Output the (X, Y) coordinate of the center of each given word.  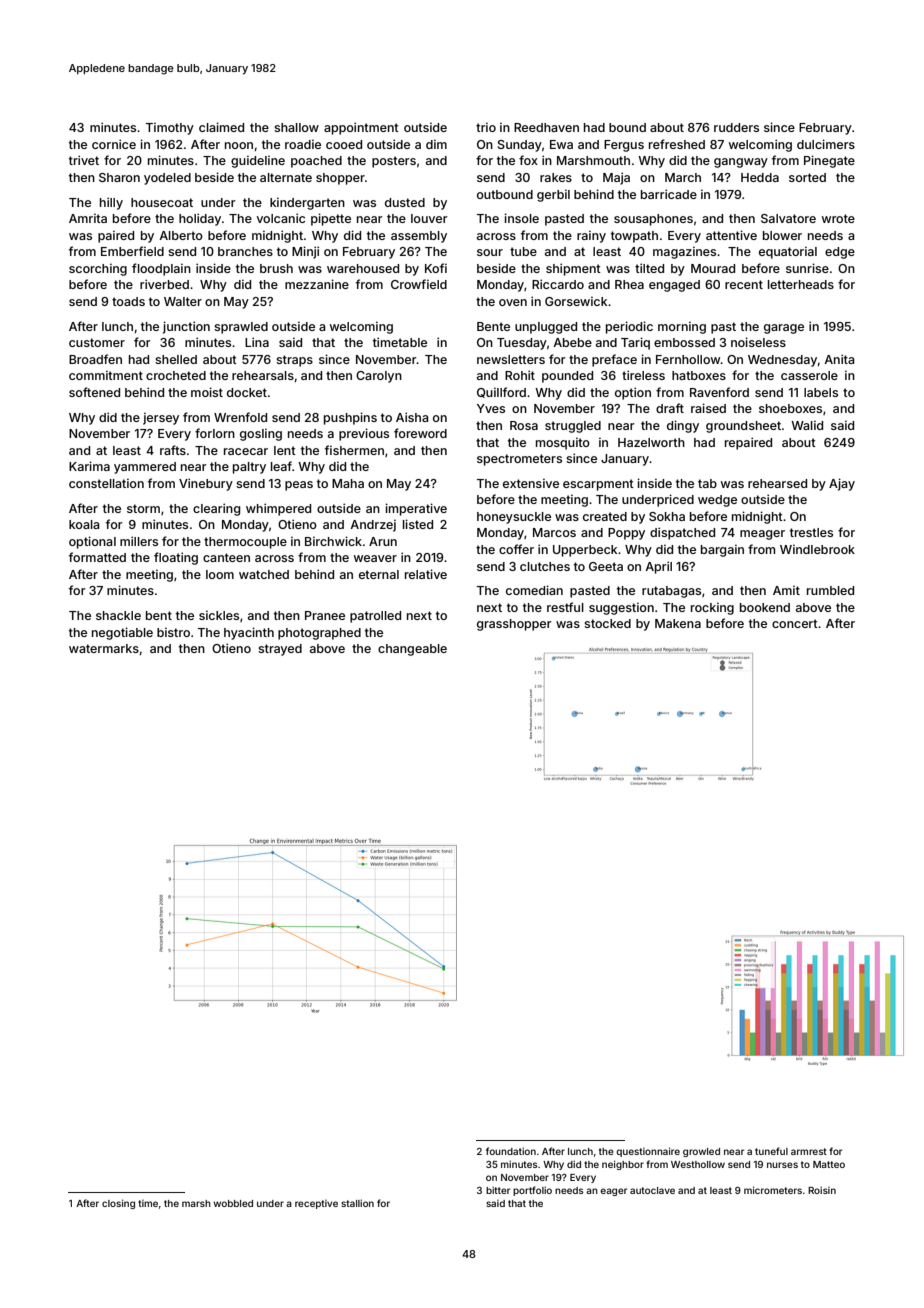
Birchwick (333, 541)
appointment (361, 128)
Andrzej (373, 525)
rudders (736, 127)
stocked (607, 623)
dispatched (682, 533)
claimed (221, 127)
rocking (712, 608)
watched (264, 574)
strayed (280, 650)
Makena (678, 623)
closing (118, 1204)
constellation (106, 483)
